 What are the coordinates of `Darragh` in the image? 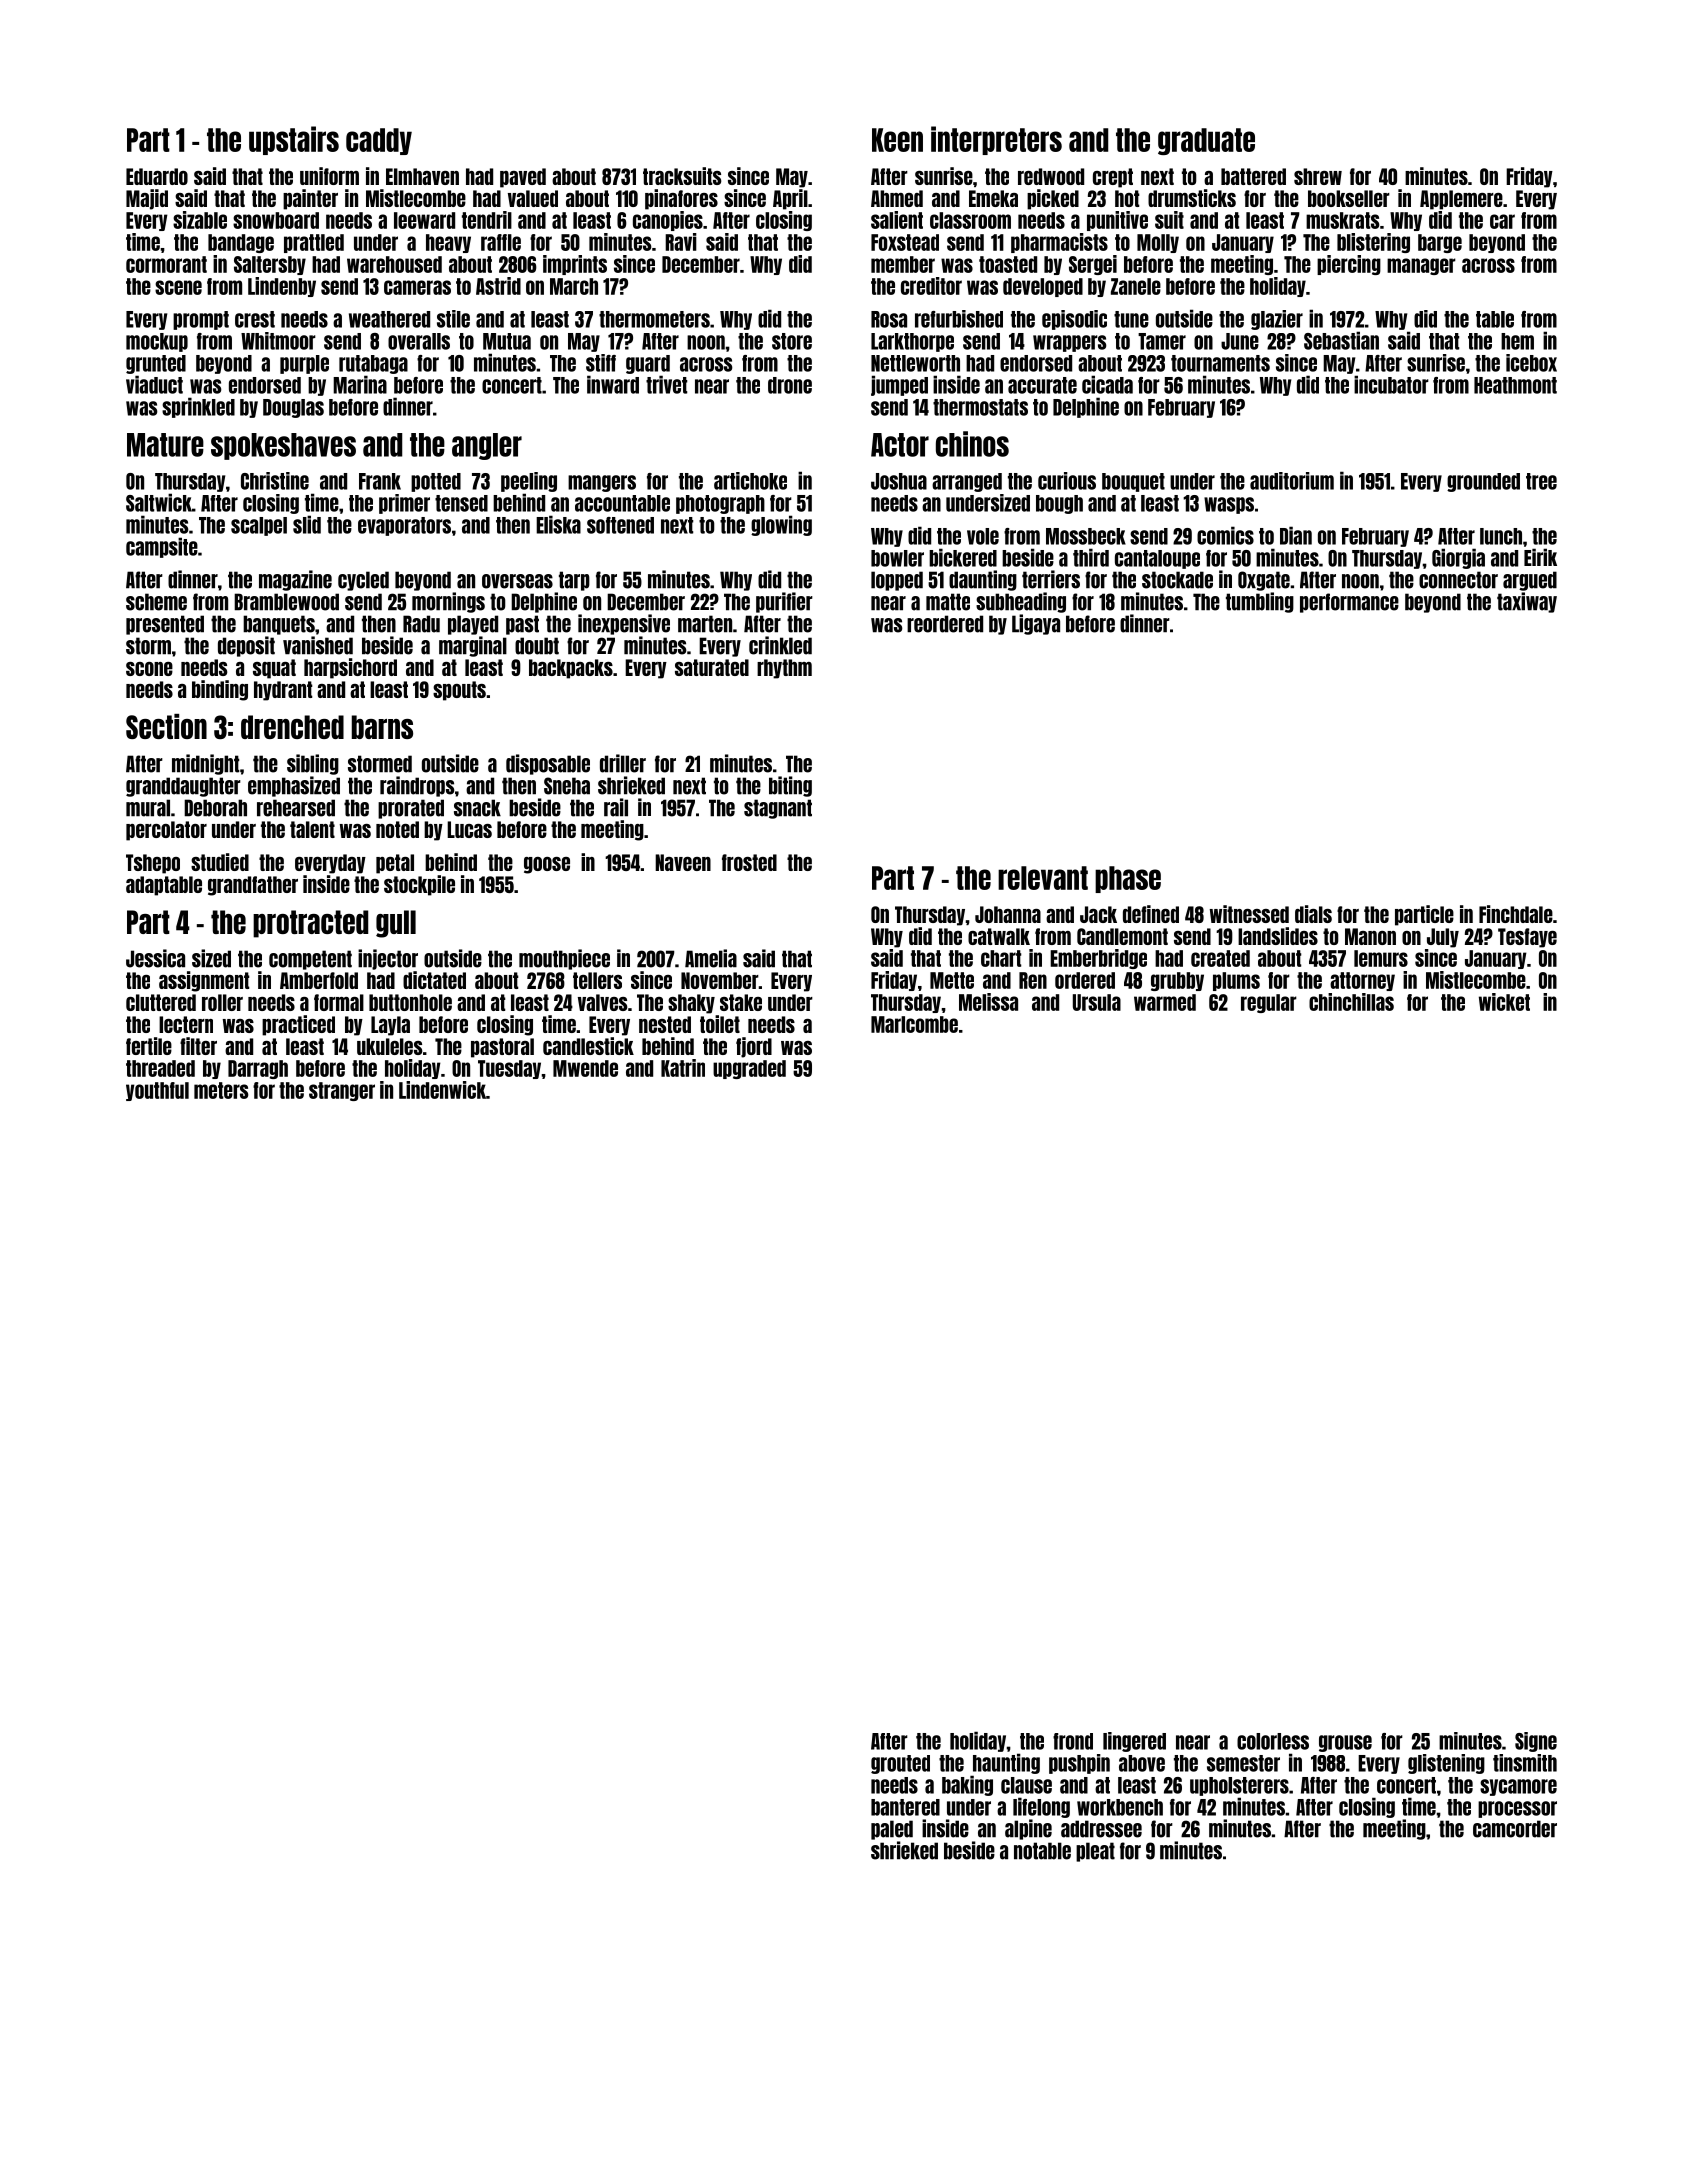 It's located at (258, 1069).
